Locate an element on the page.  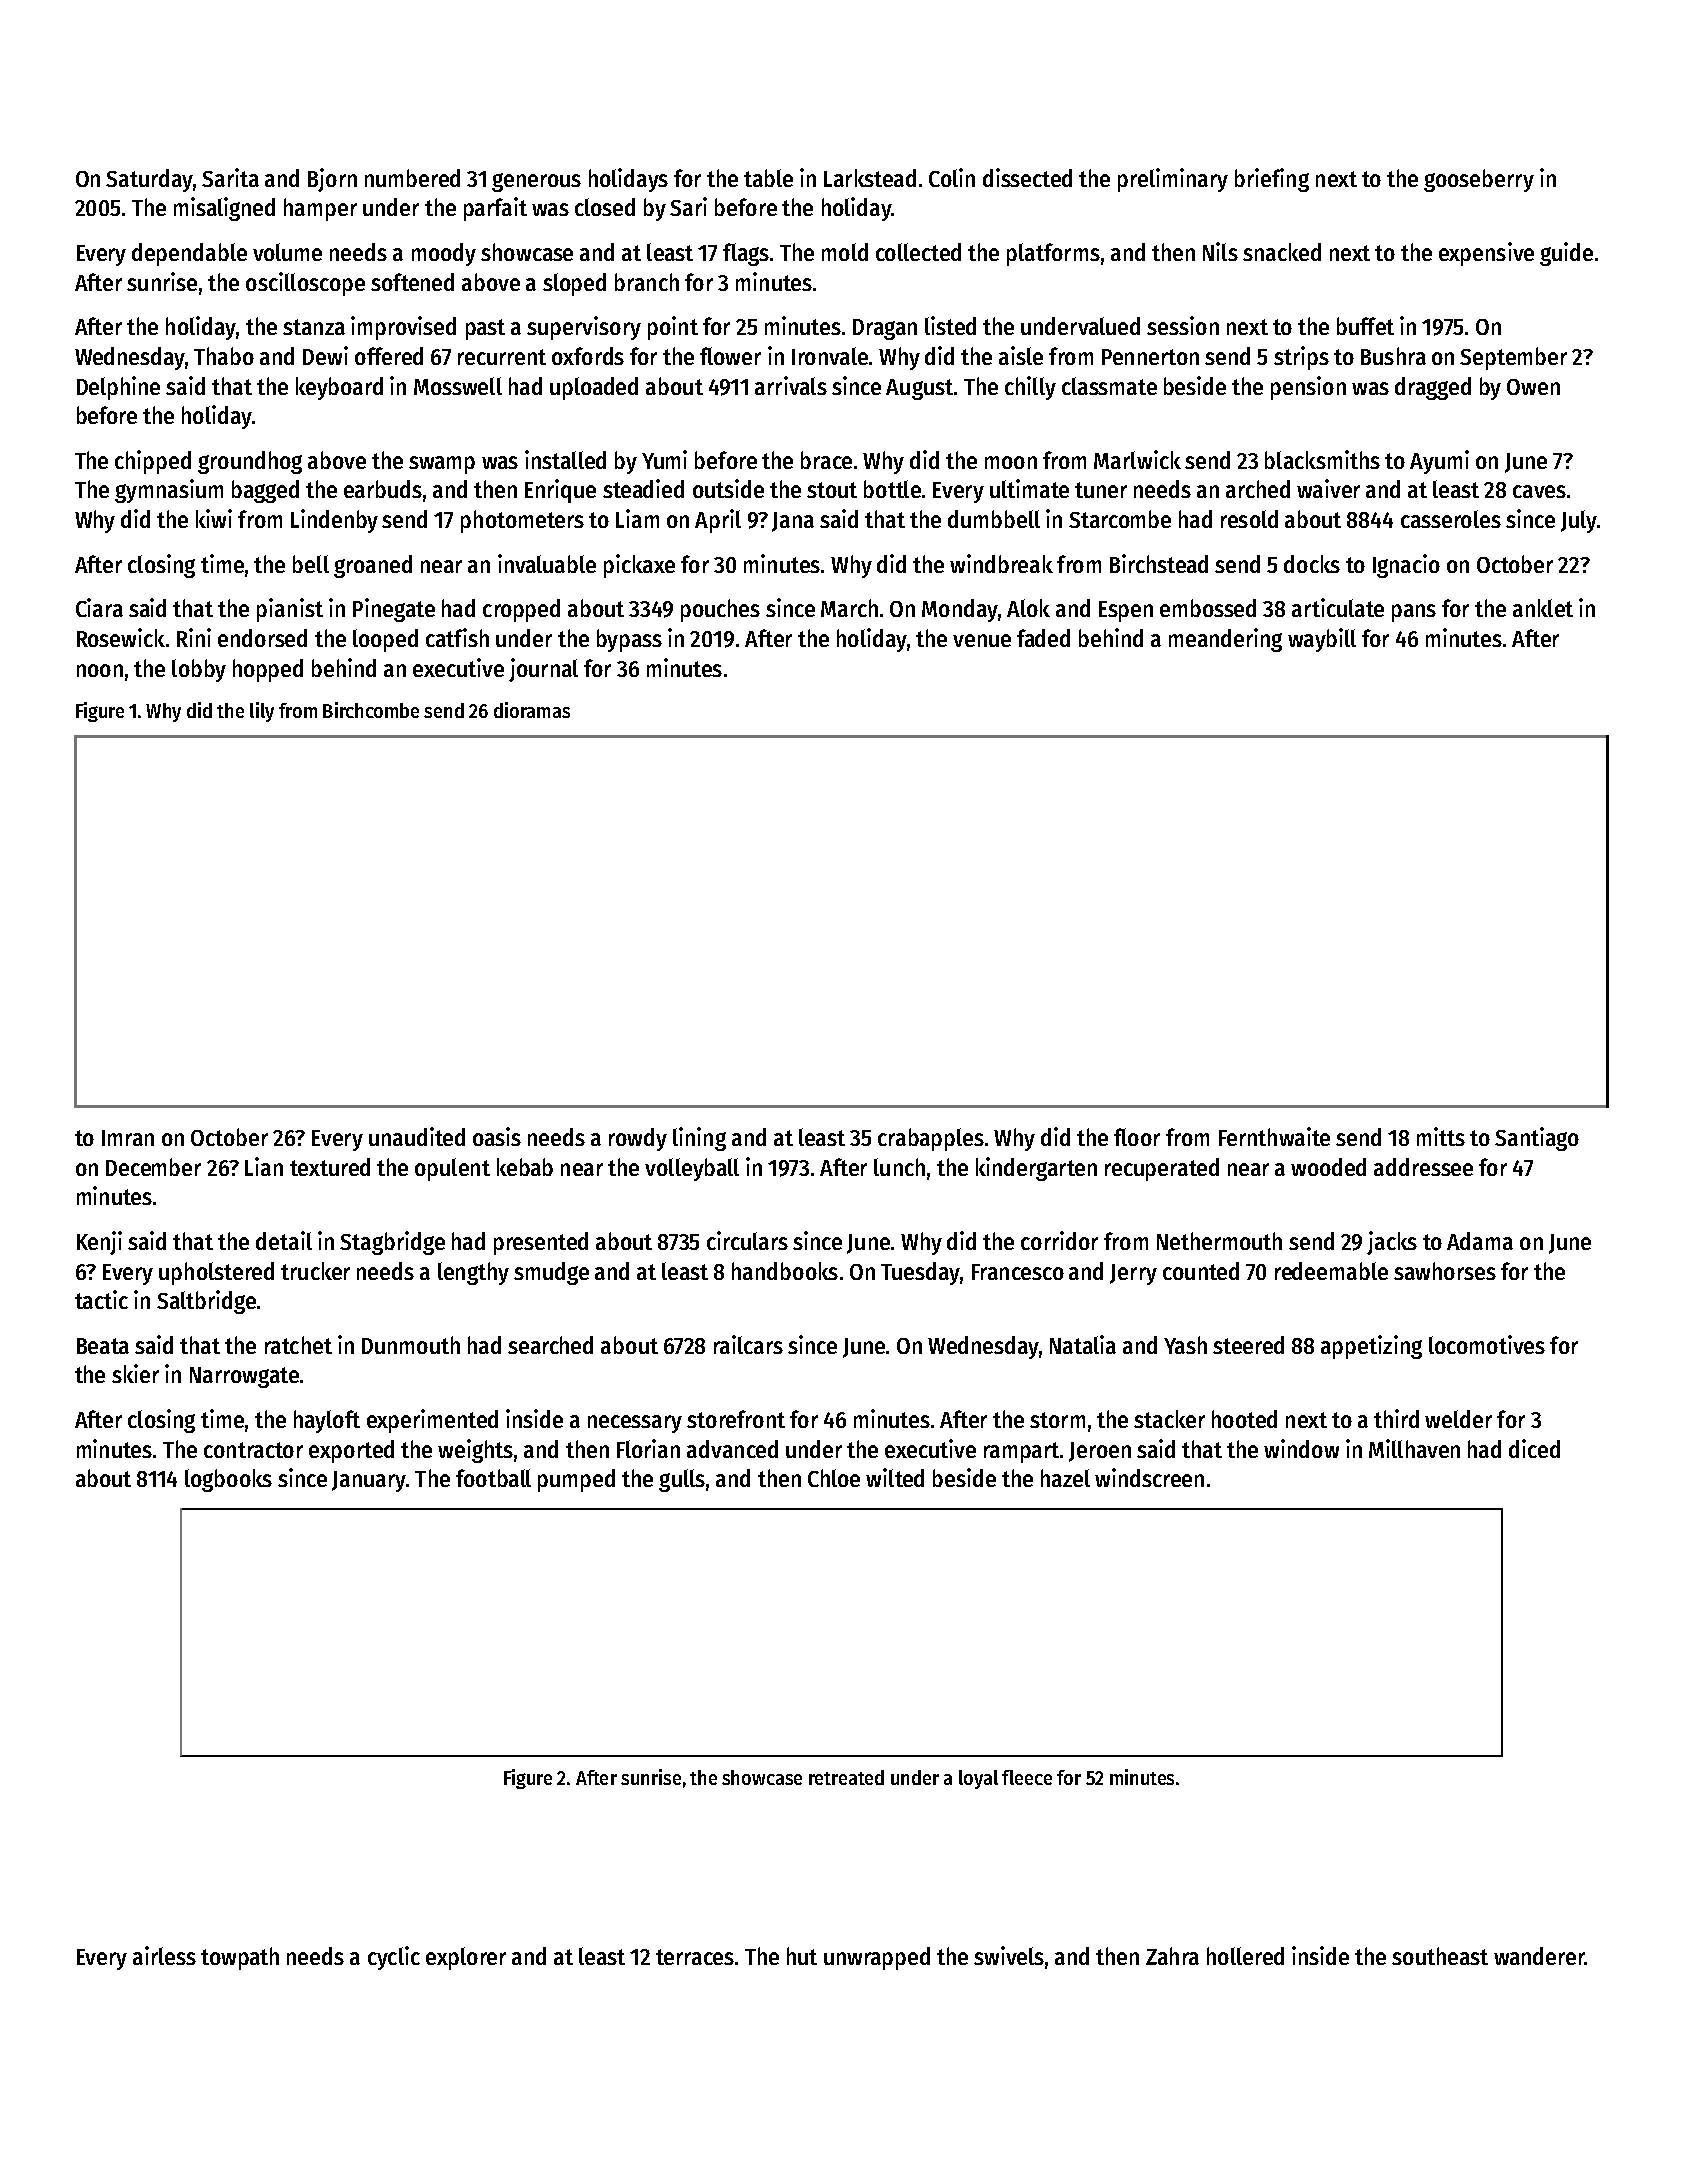
bottle is located at coordinates (892, 489).
